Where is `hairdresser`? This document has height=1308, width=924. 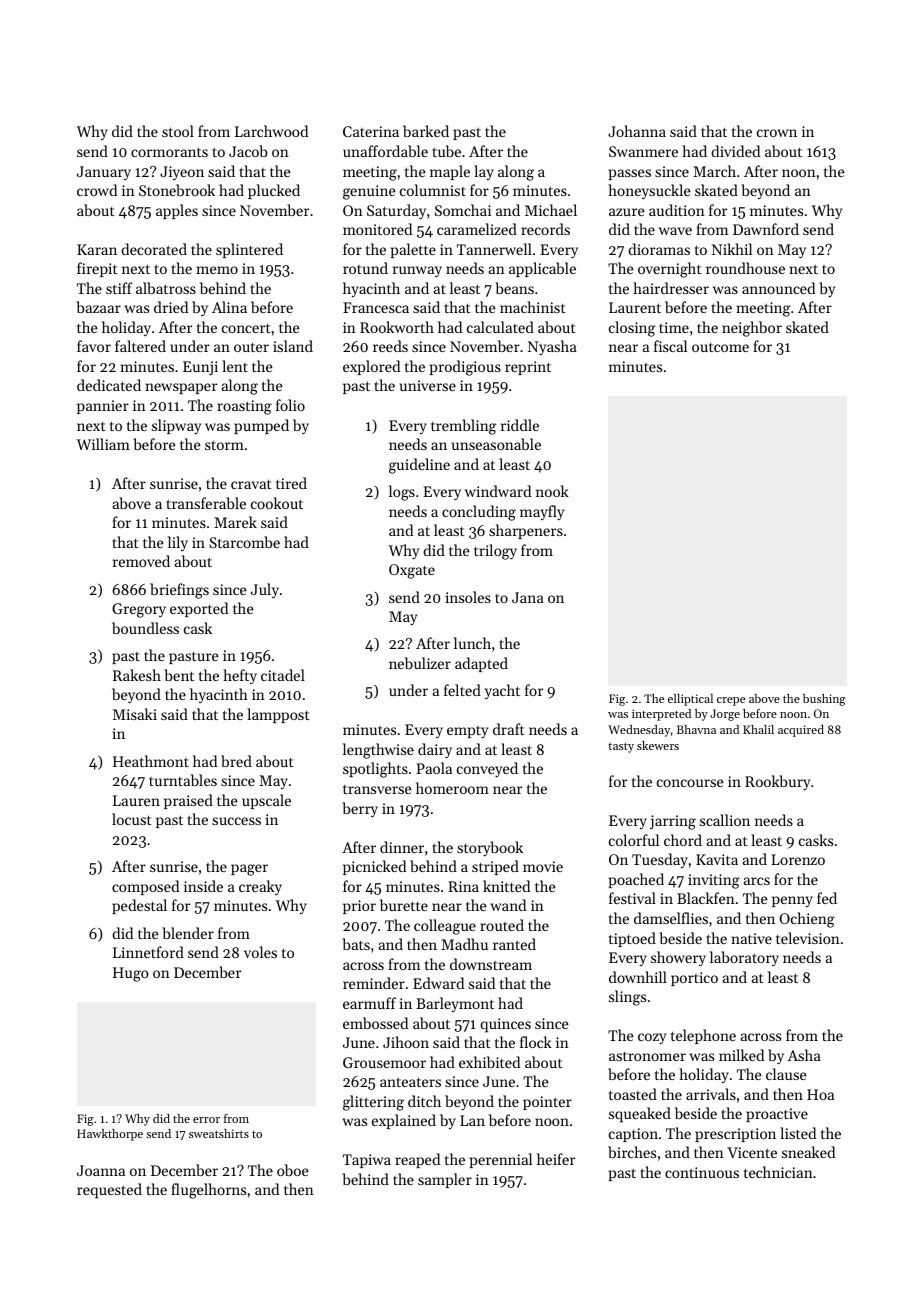 hairdresser is located at coordinates (671, 288).
